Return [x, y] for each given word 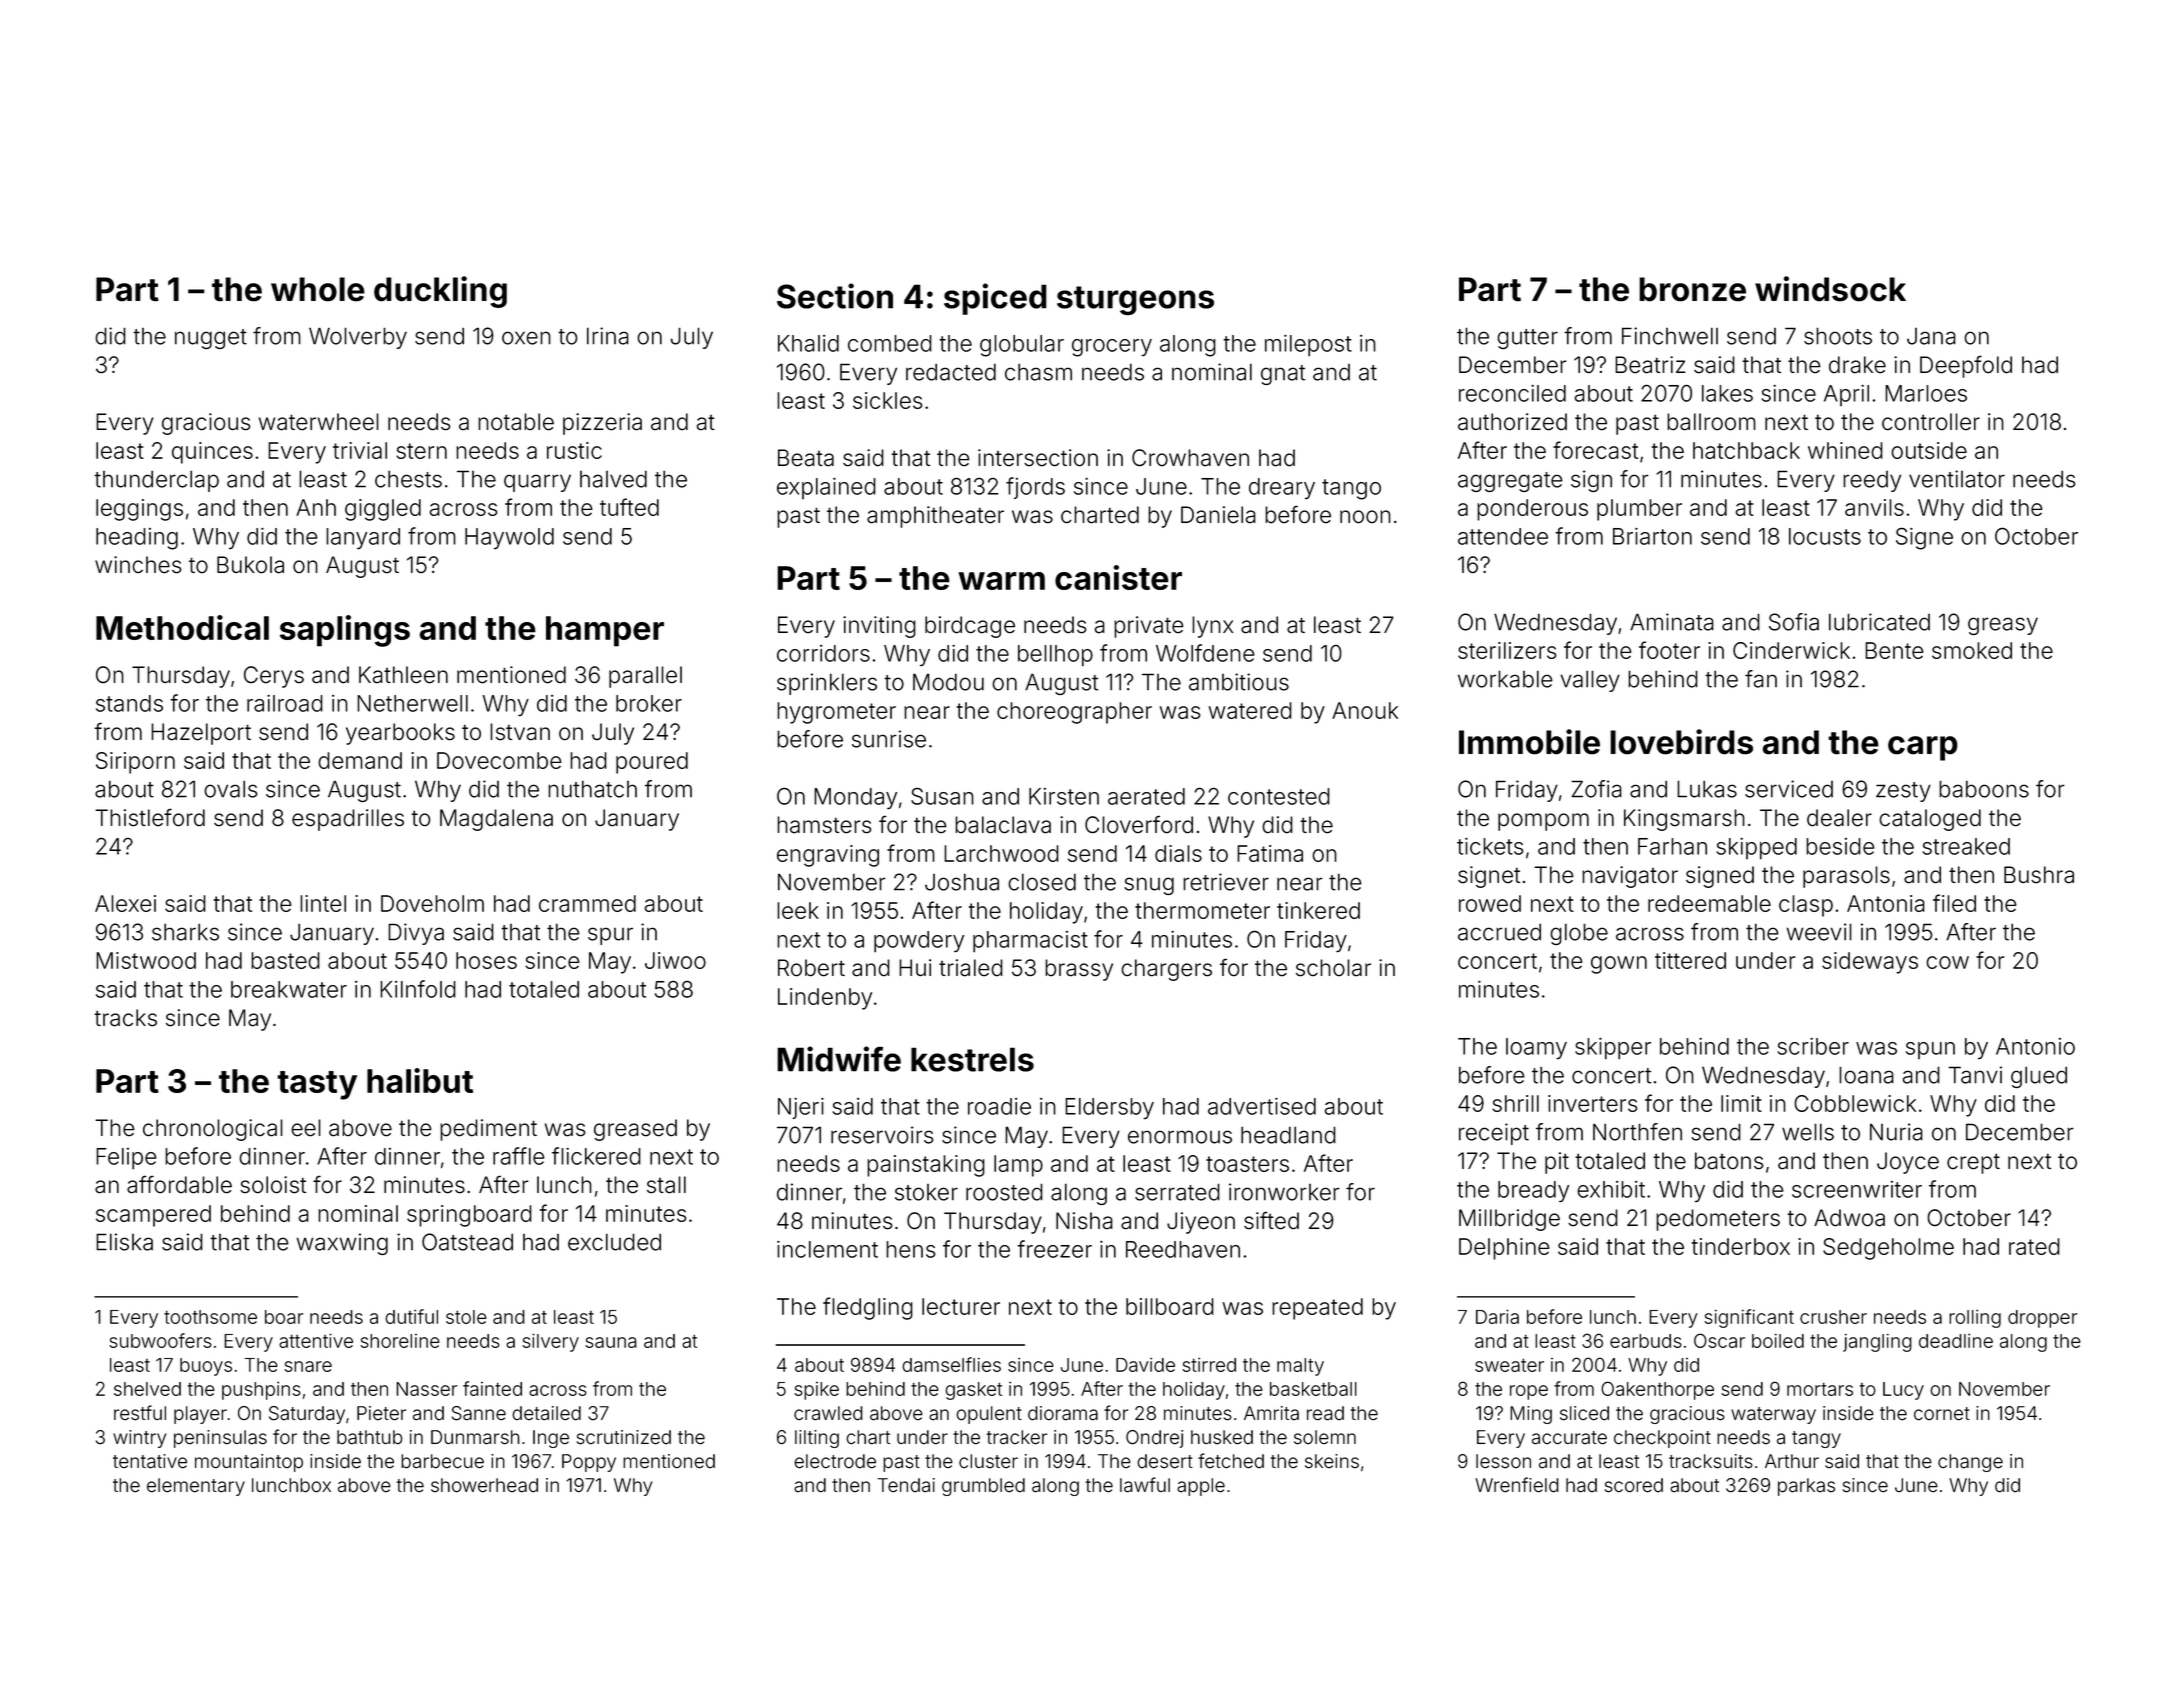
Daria [1497, 1317]
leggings [139, 510]
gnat [1283, 375]
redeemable [1709, 903]
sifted [1271, 1221]
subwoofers [160, 1340]
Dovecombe [499, 760]
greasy [2003, 626]
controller [1931, 422]
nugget [211, 339]
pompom [1543, 822]
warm [1001, 581]
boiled [1778, 1341]
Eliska [124, 1242]
